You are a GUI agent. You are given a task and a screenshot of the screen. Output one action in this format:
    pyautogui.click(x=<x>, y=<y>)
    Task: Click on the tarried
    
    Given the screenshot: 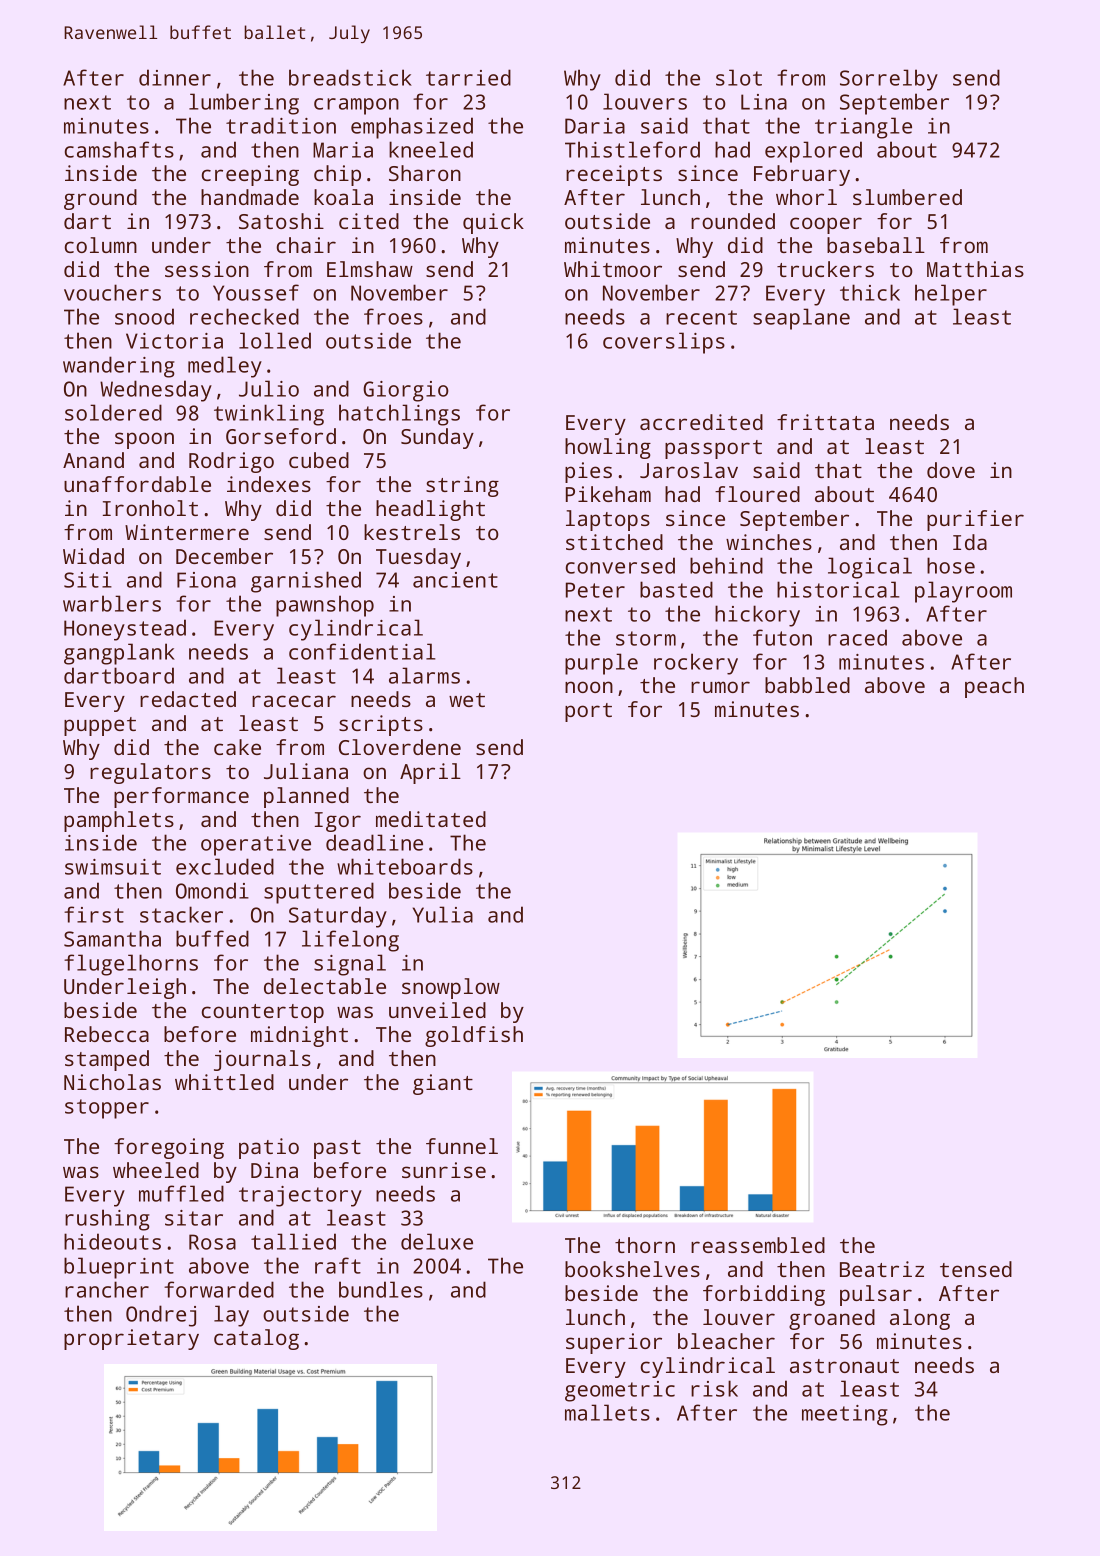 What is the action you would take?
    pyautogui.click(x=468, y=77)
